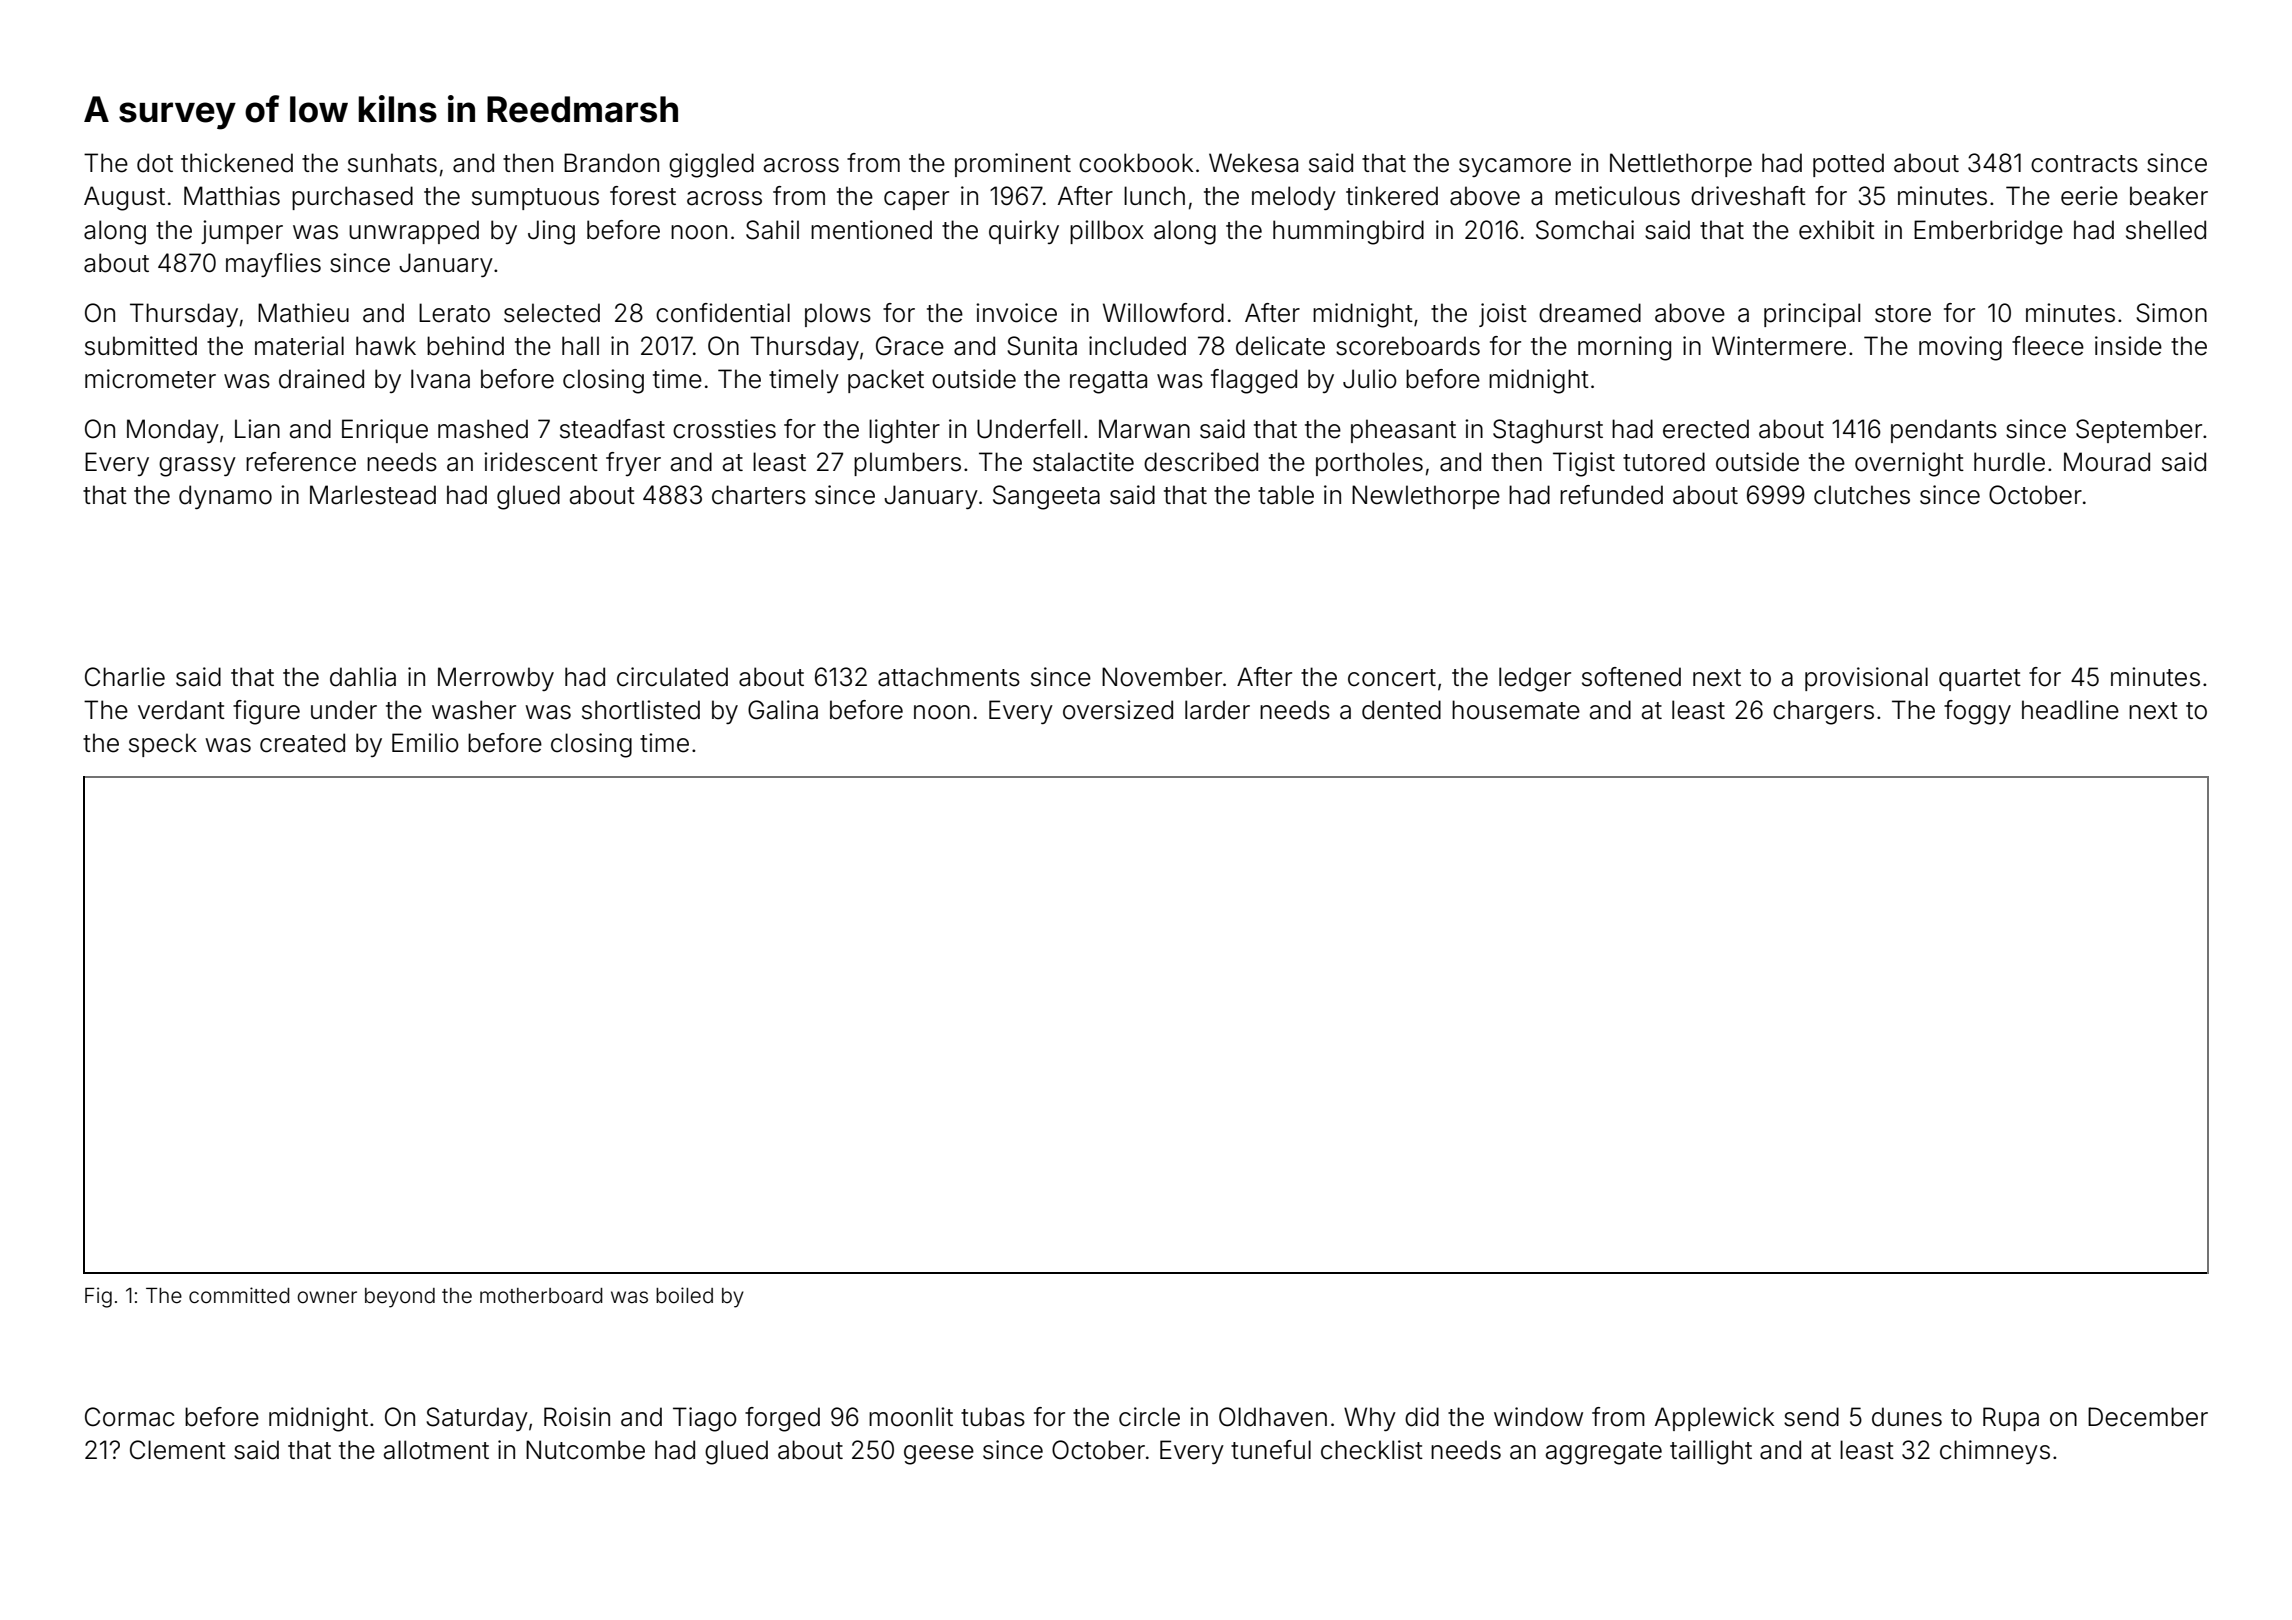 This screenshot has width=2292, height=1620. Describe the element at coordinates (181, 710) in the screenshot. I see `verdant` at that location.
